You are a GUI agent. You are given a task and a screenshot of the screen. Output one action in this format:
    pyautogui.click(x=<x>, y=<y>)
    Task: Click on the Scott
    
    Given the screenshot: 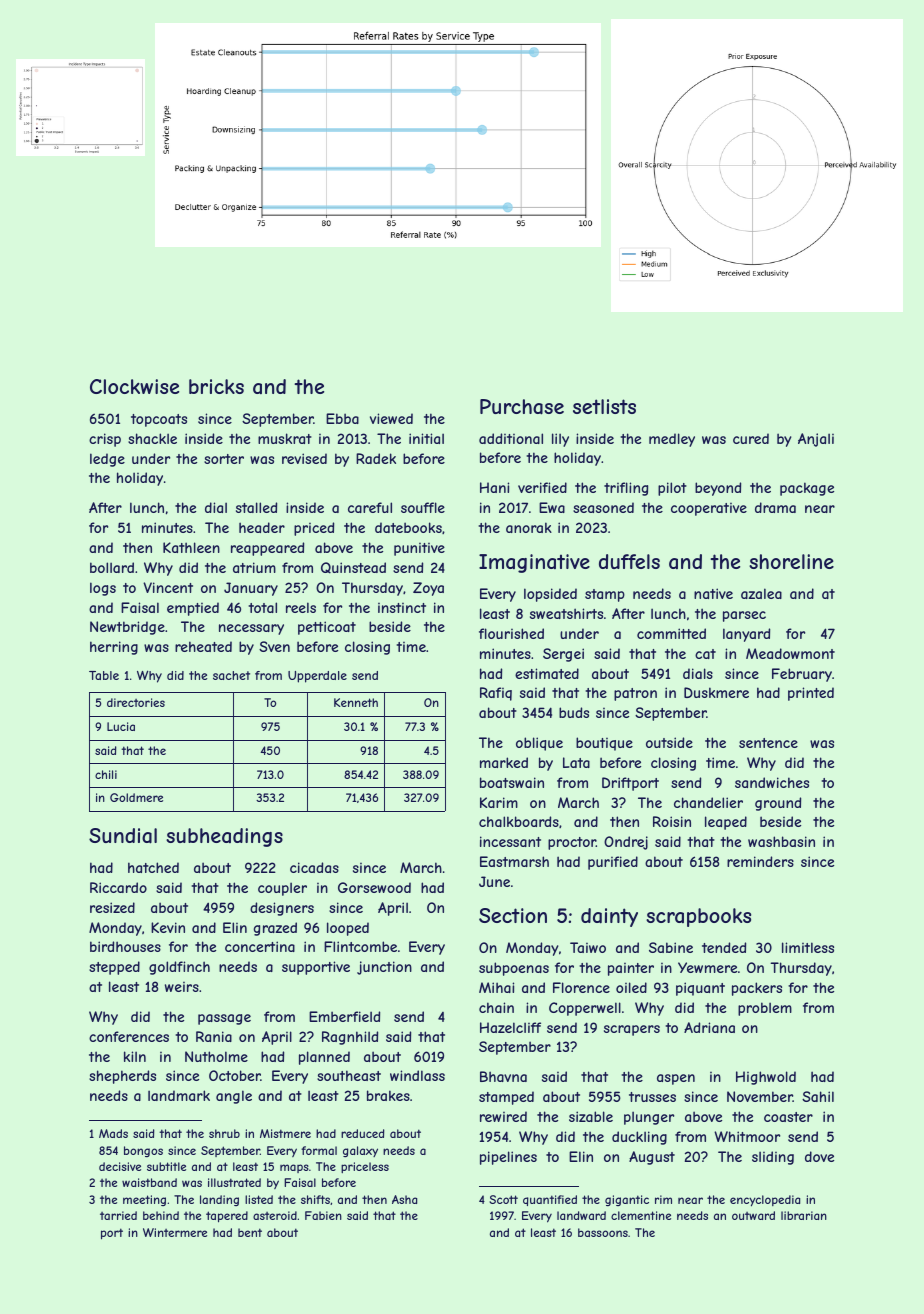 What is the action you would take?
    pyautogui.click(x=503, y=1199)
